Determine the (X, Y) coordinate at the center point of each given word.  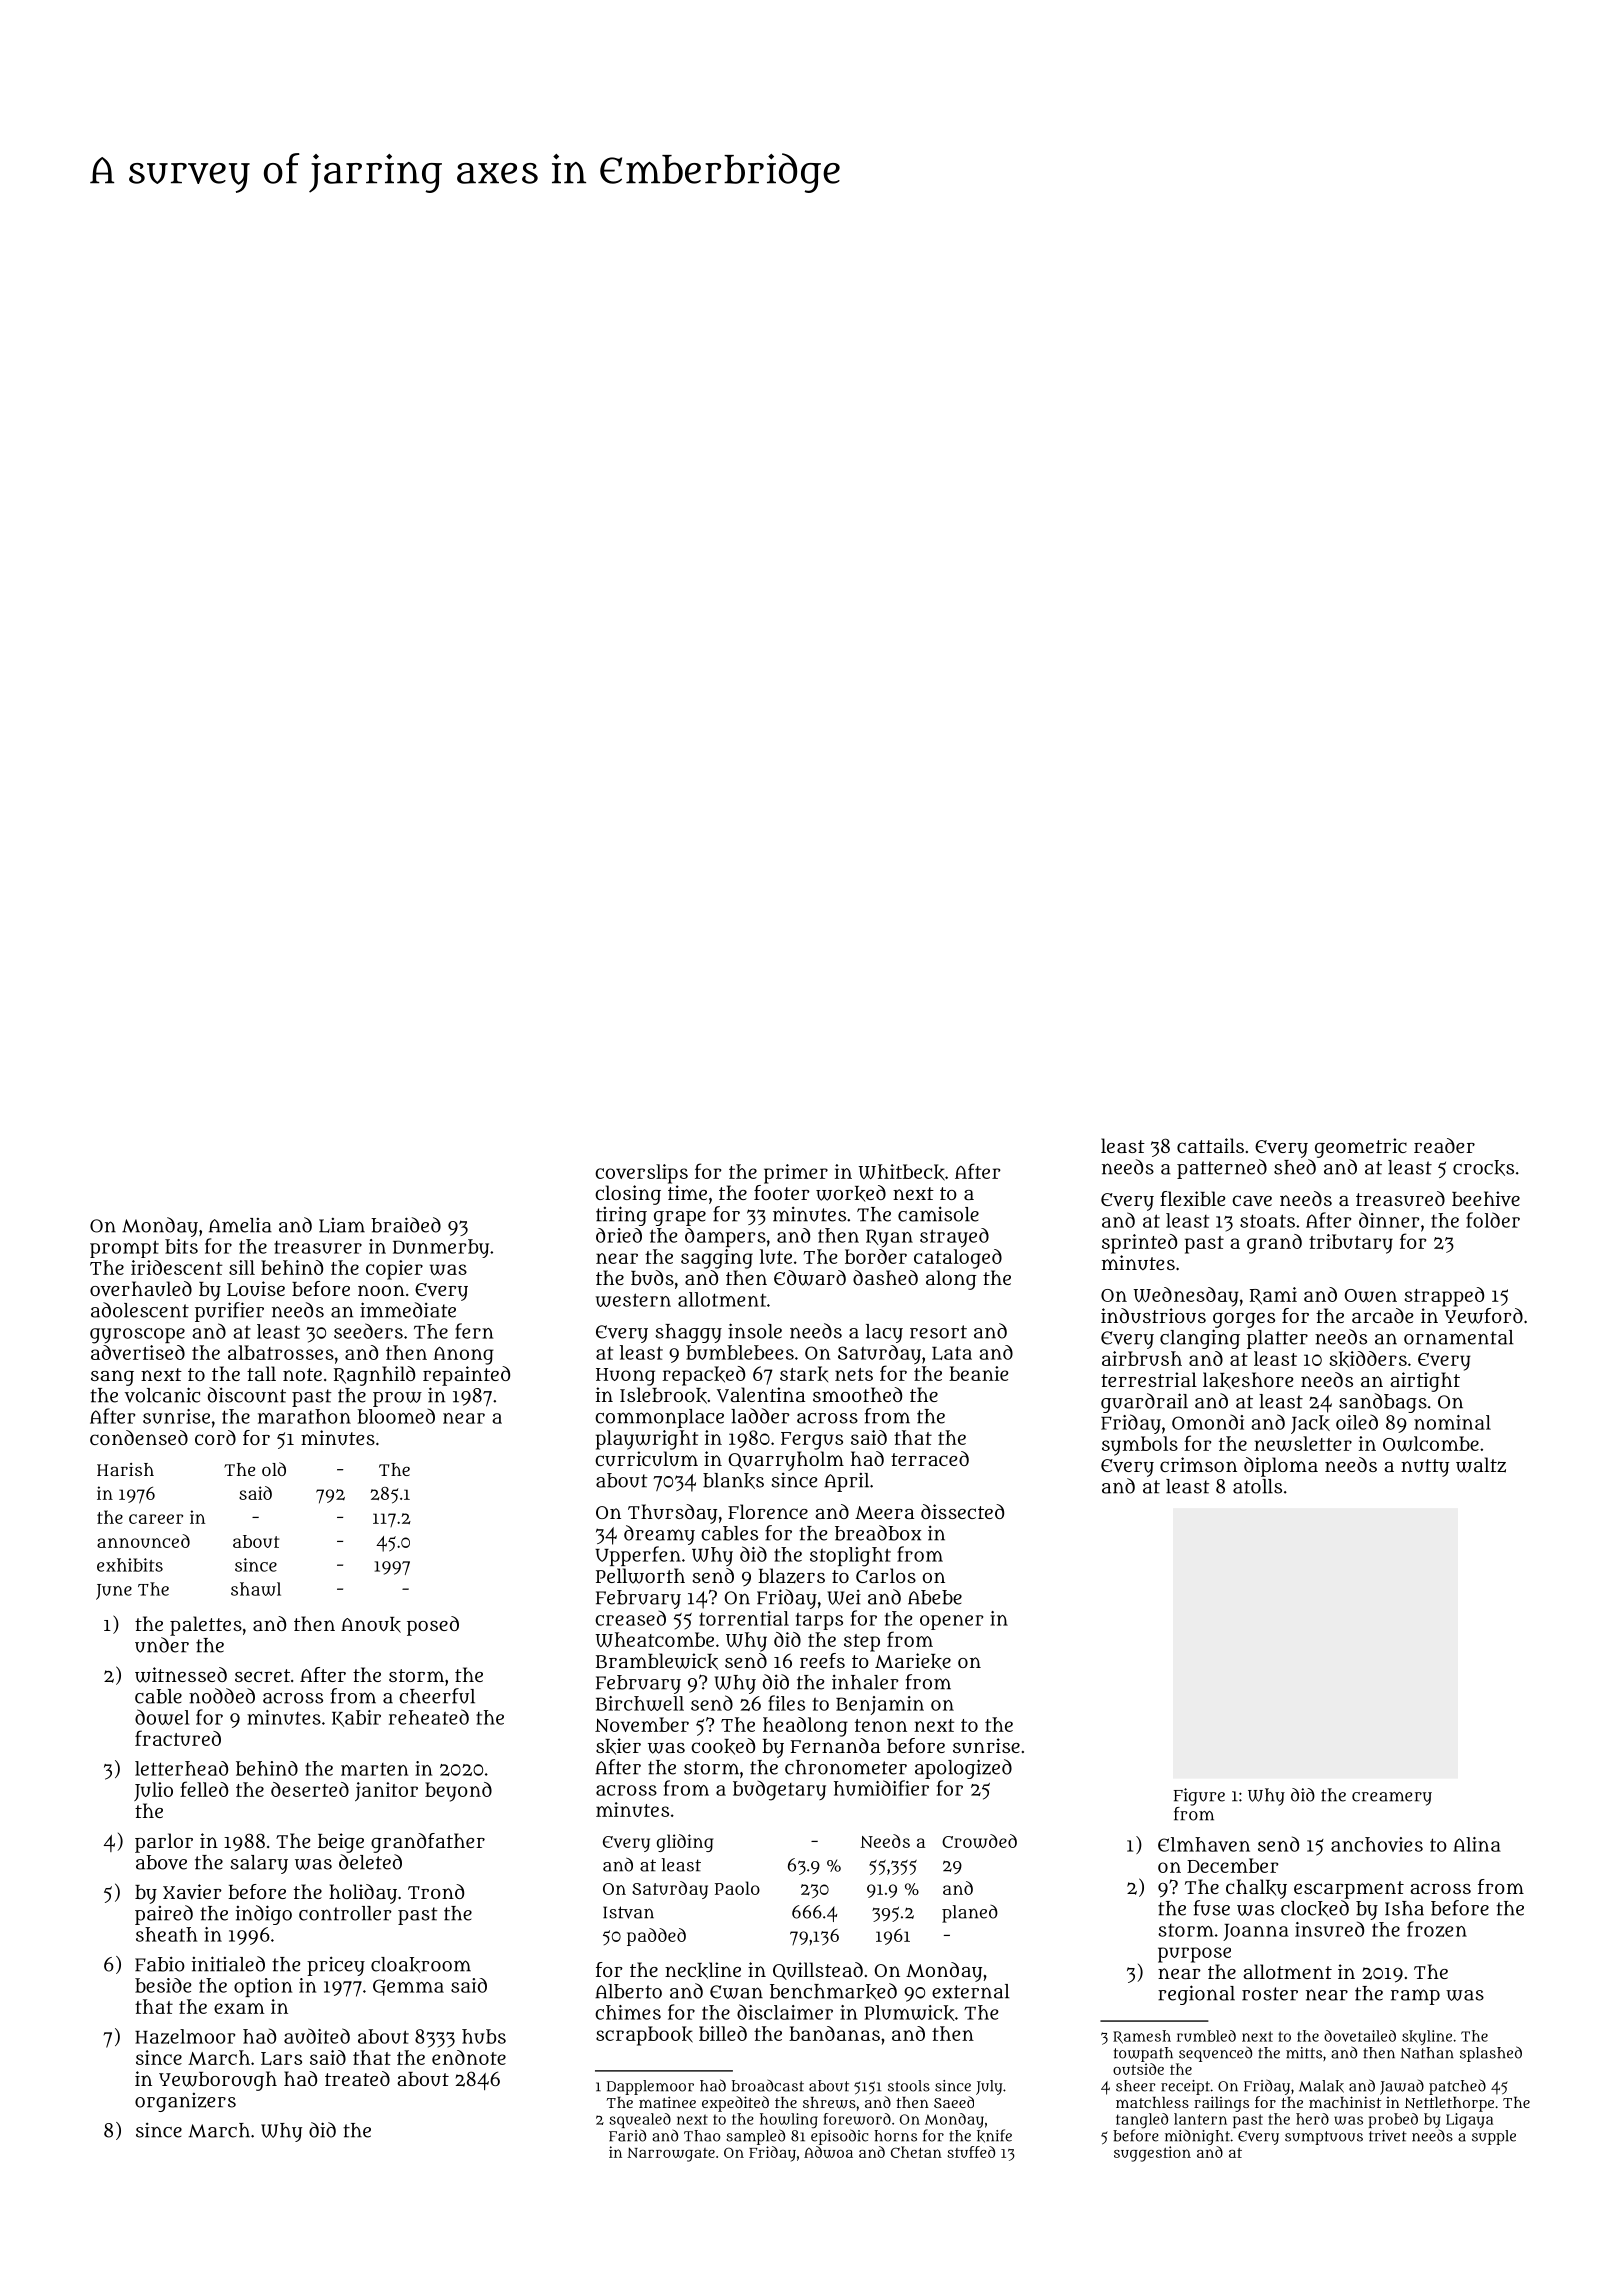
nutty (1425, 1468)
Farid (627, 2135)
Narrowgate (671, 2154)
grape (680, 1218)
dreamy (659, 1535)
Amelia (240, 1225)
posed (433, 1626)
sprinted (1139, 1244)
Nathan (1427, 2053)
